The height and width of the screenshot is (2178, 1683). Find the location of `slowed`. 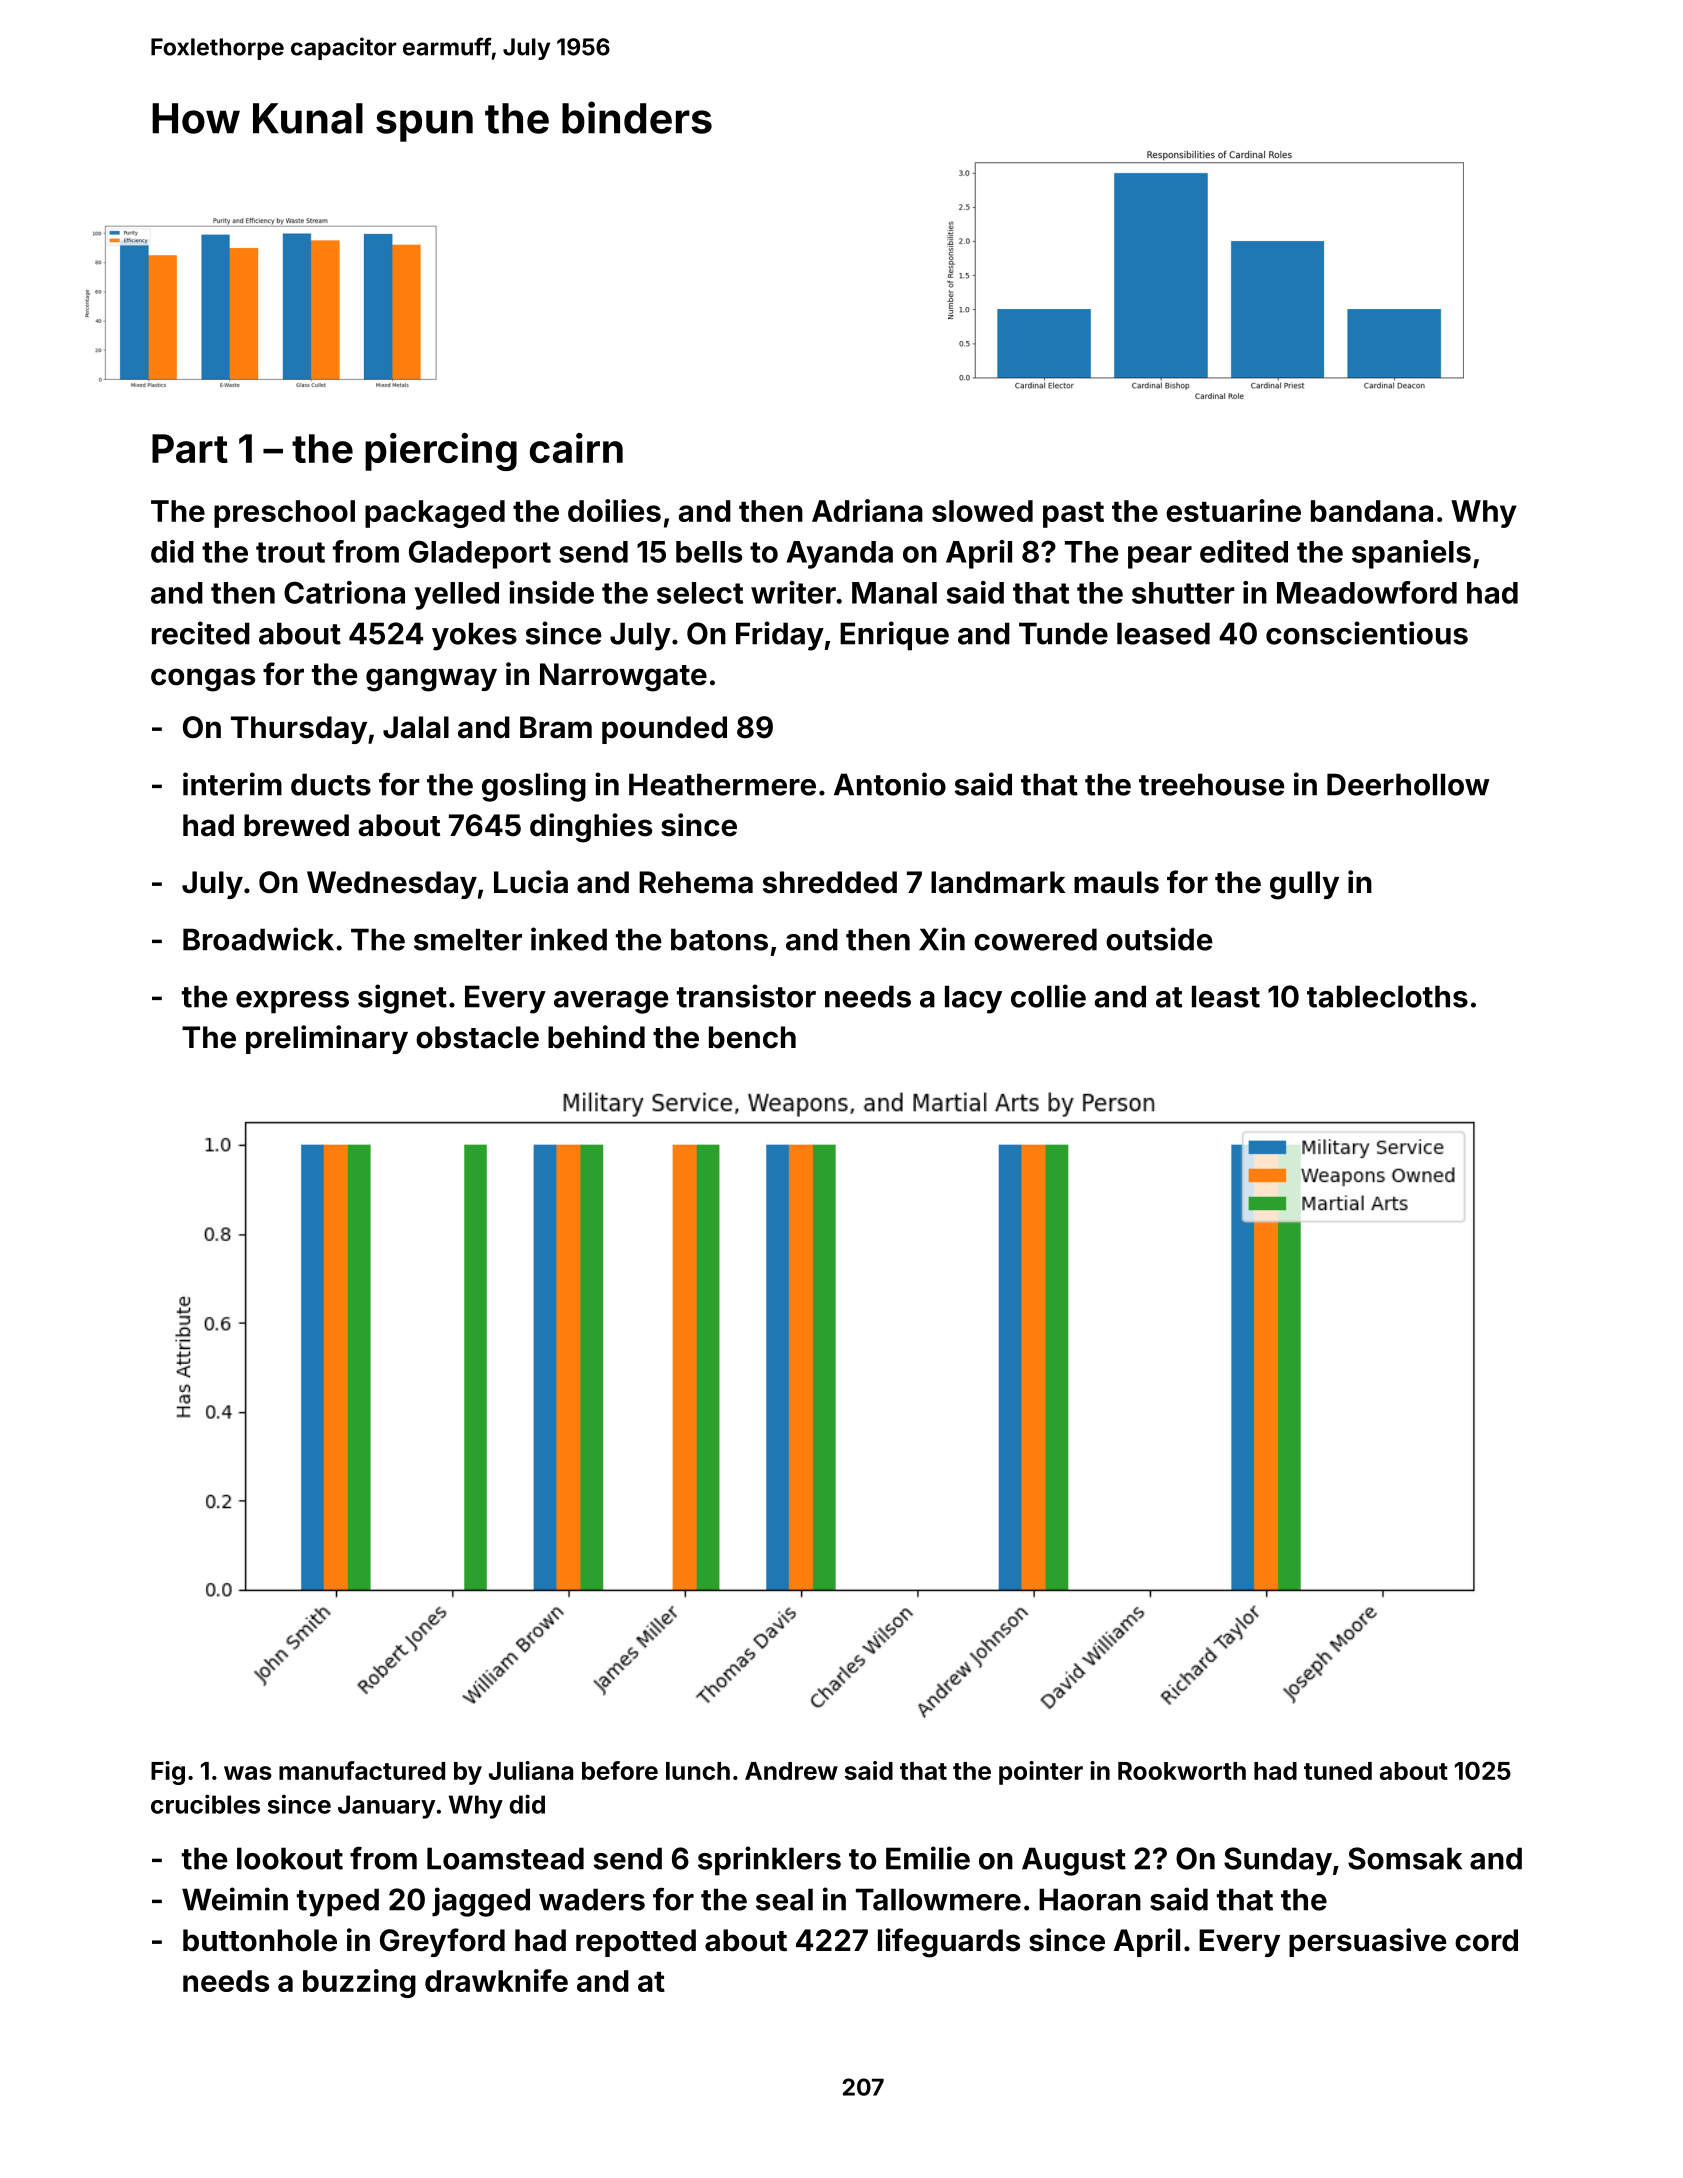

slowed is located at coordinates (982, 511).
